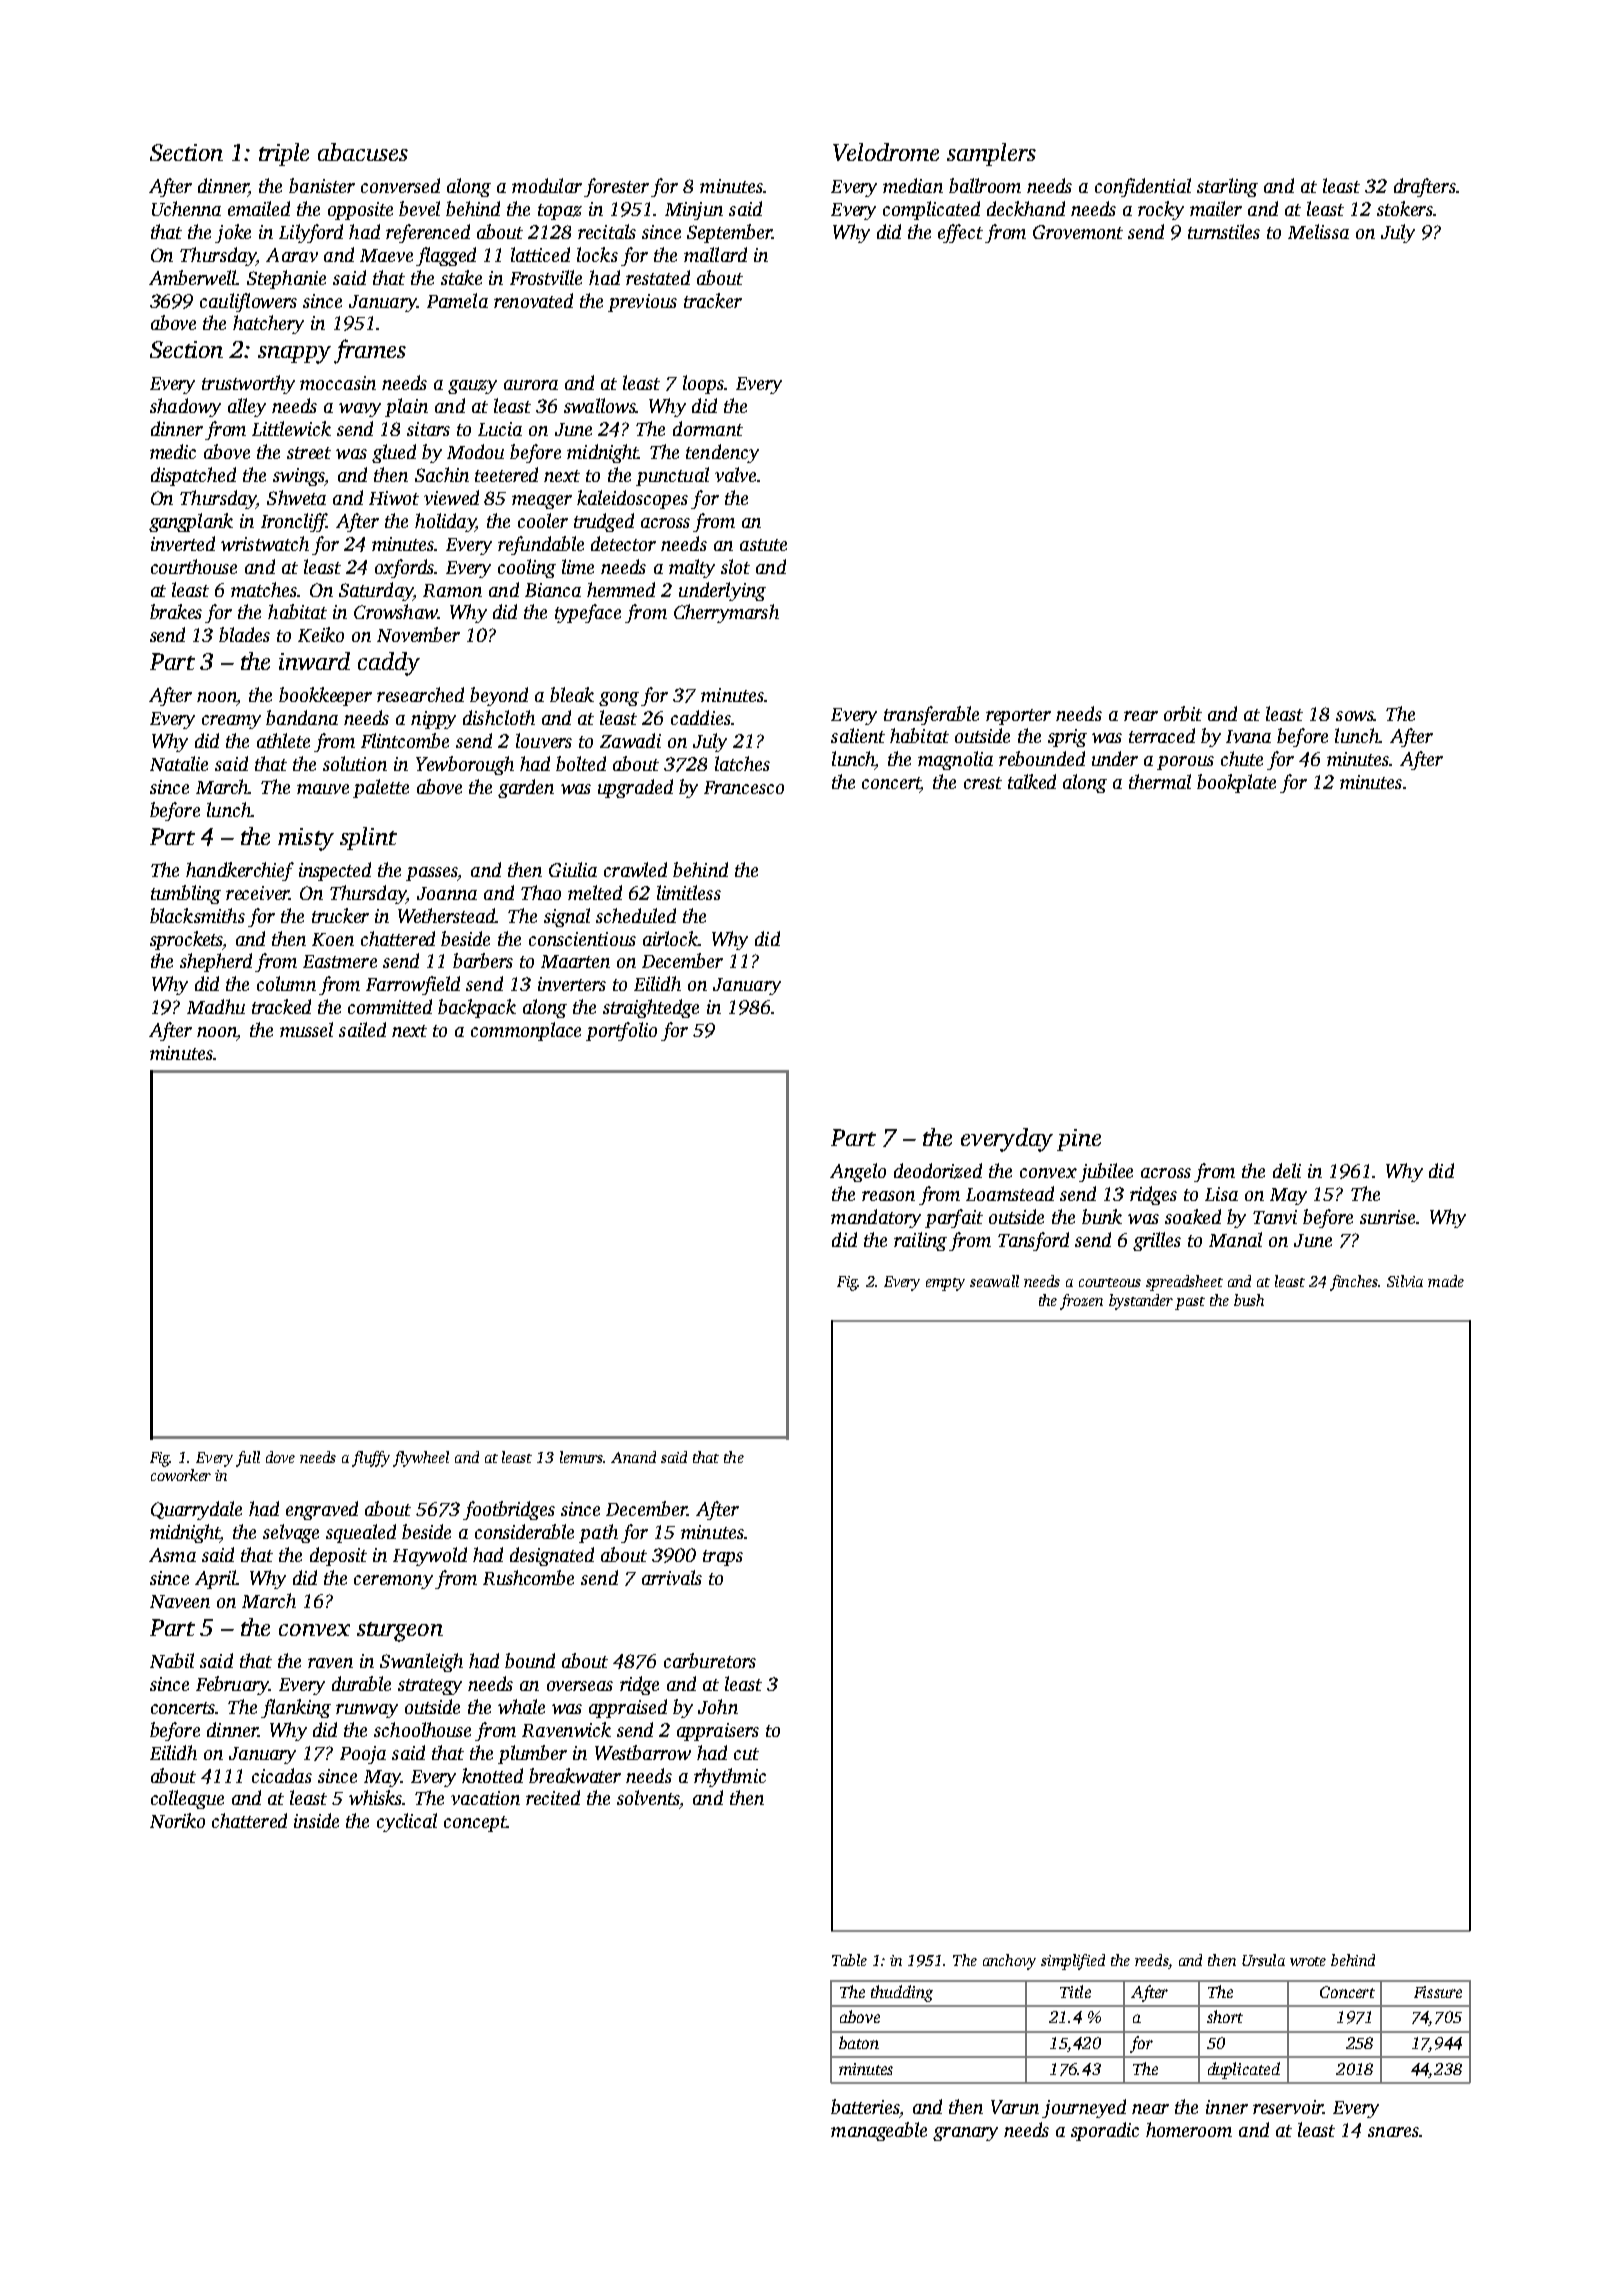  I want to click on sporadic, so click(1105, 2131).
